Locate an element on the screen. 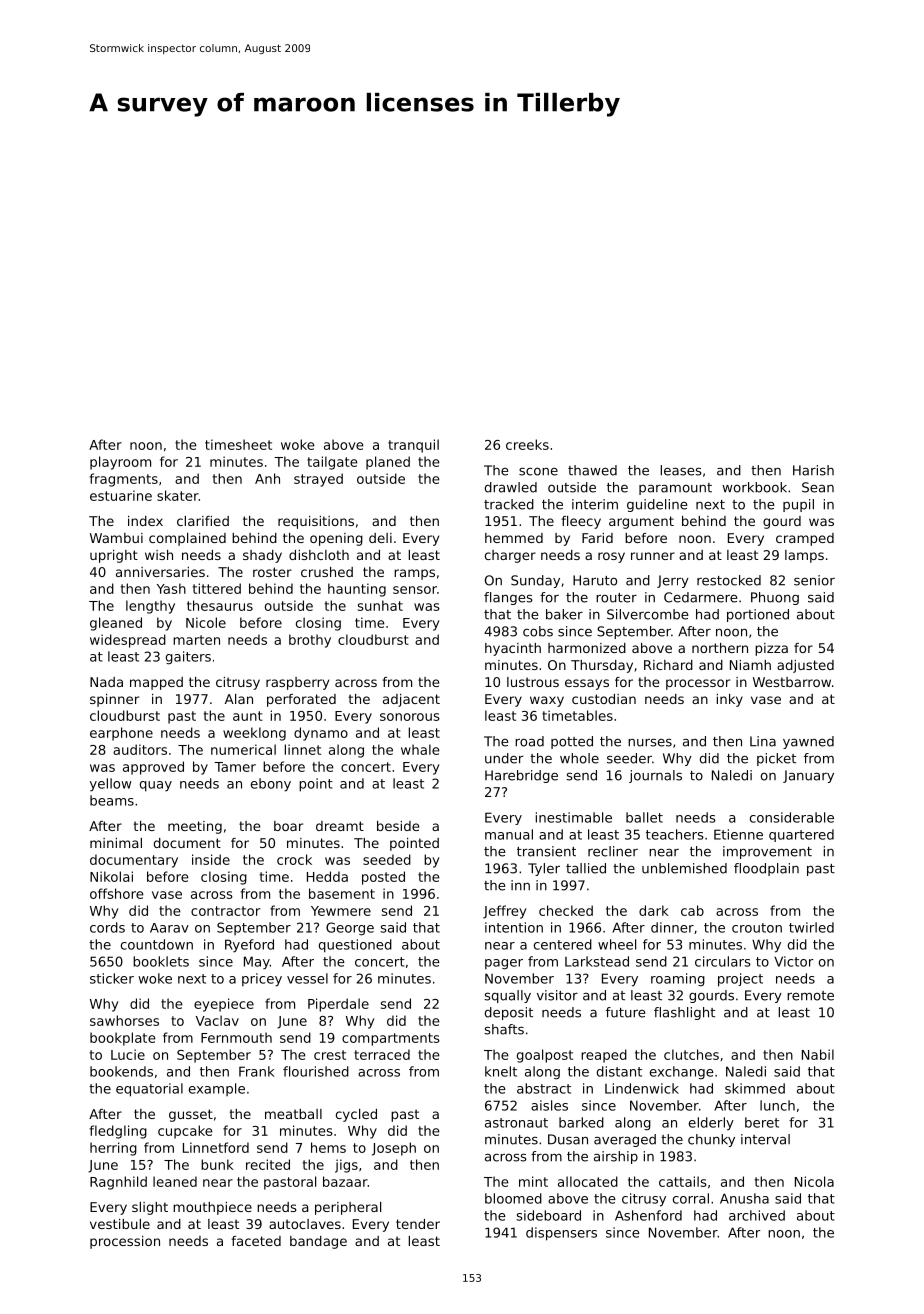  northern is located at coordinates (720, 648).
